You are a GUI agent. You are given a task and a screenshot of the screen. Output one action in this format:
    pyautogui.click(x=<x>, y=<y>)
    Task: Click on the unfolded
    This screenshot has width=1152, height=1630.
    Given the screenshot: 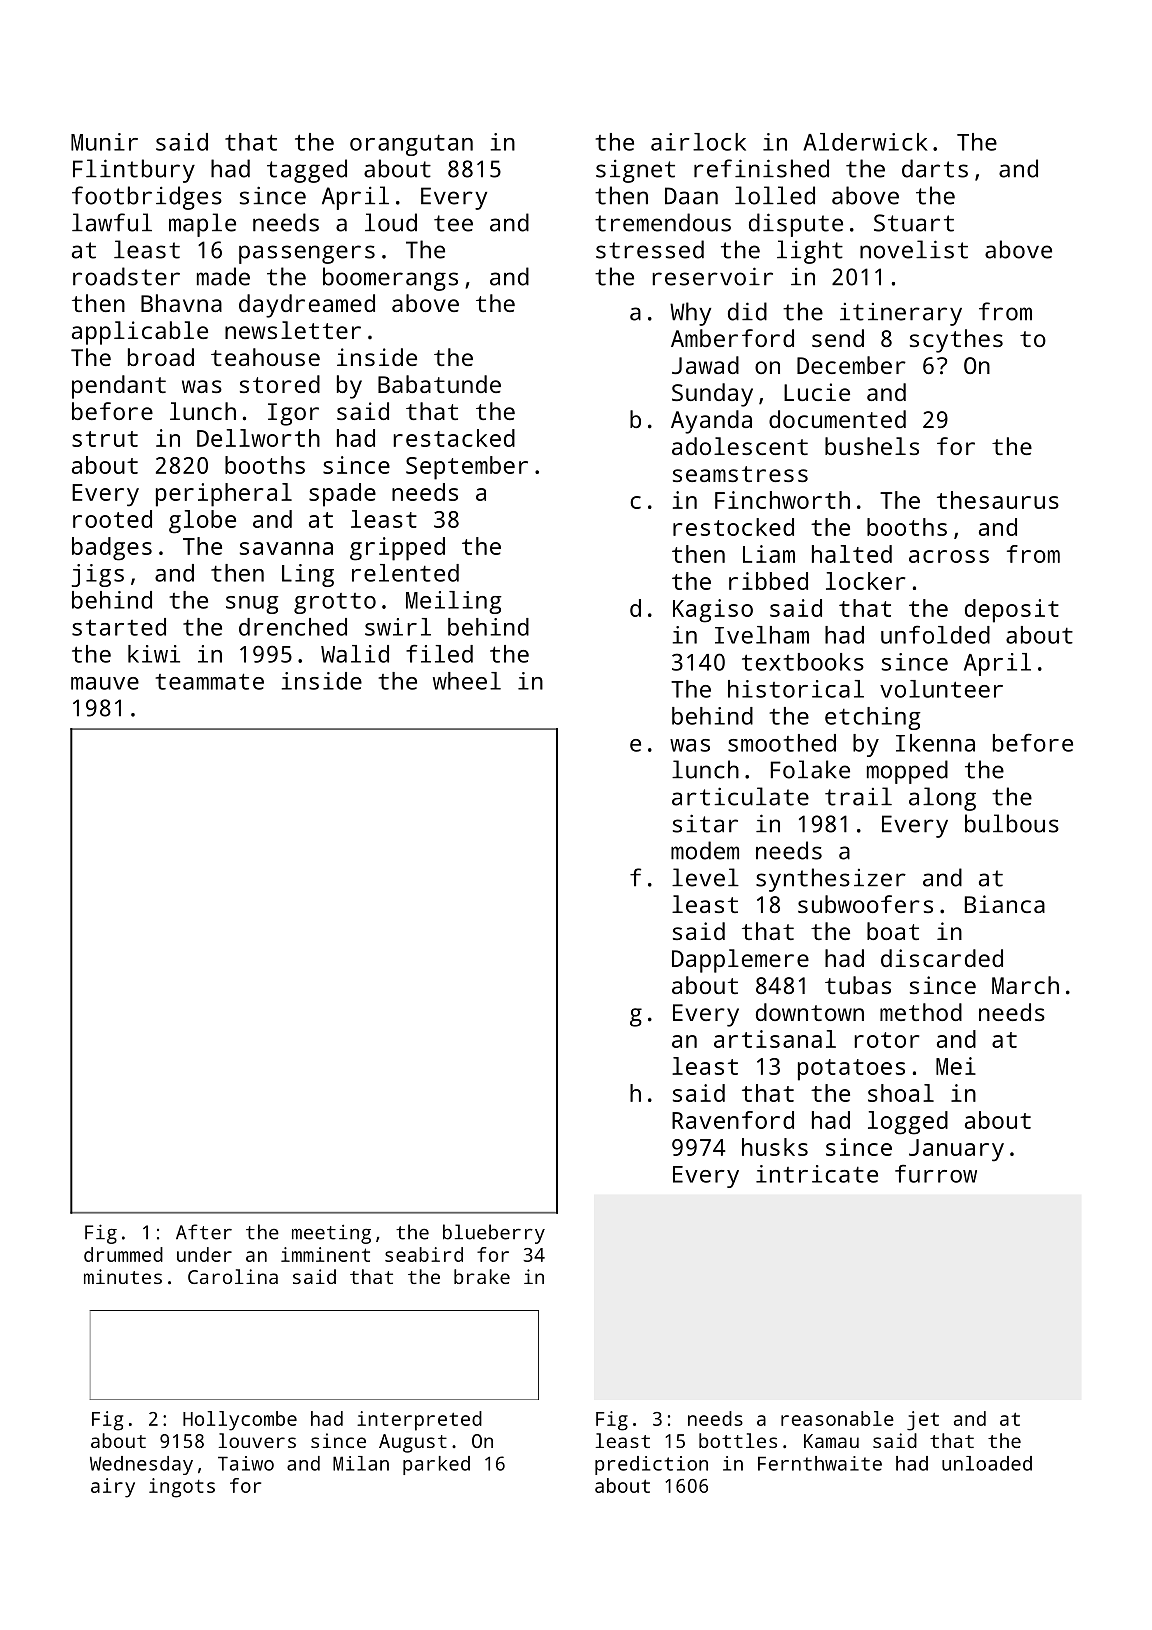 What is the action you would take?
    pyautogui.click(x=935, y=634)
